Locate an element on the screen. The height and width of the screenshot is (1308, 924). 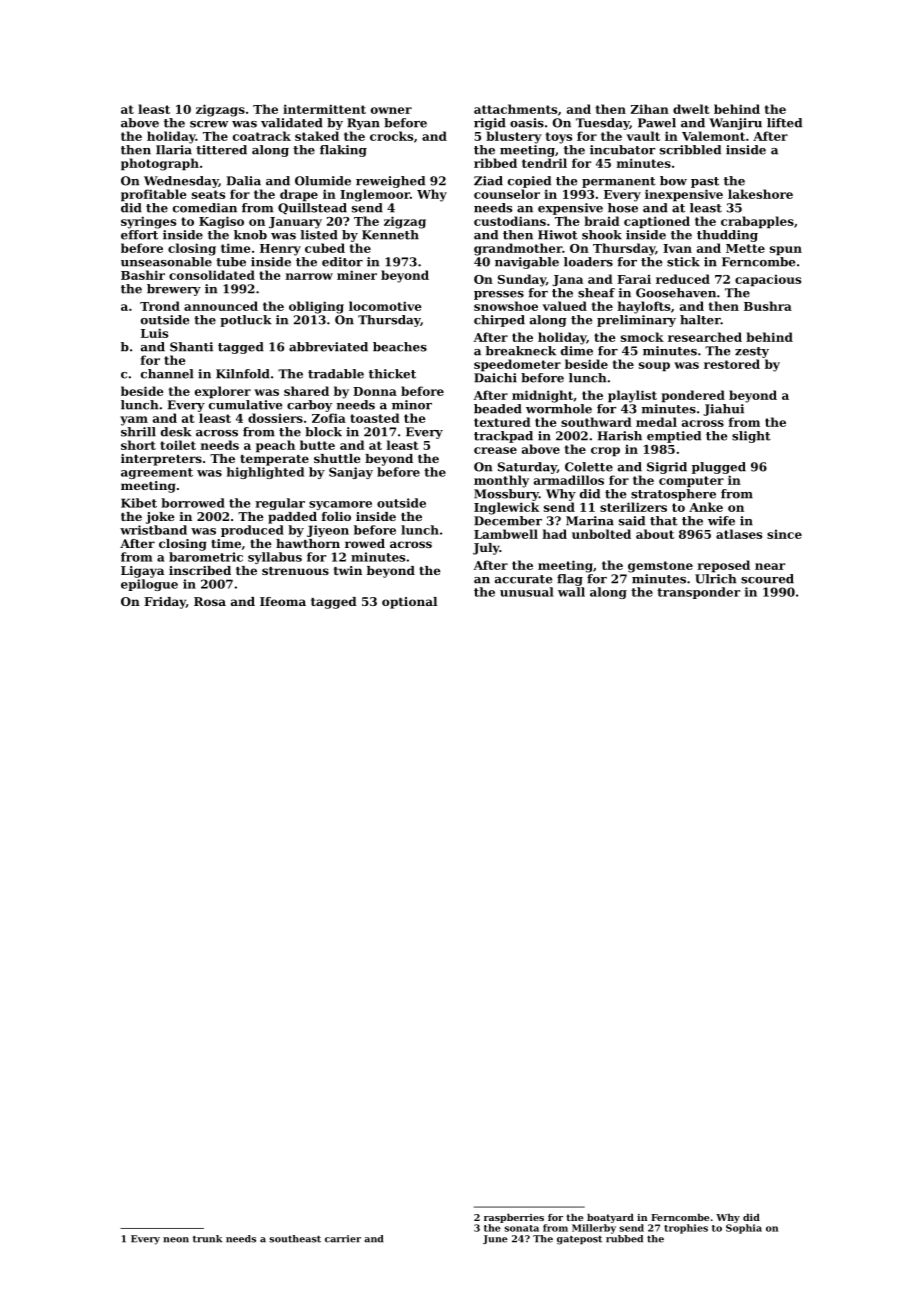
attachments is located at coordinates (515, 109).
